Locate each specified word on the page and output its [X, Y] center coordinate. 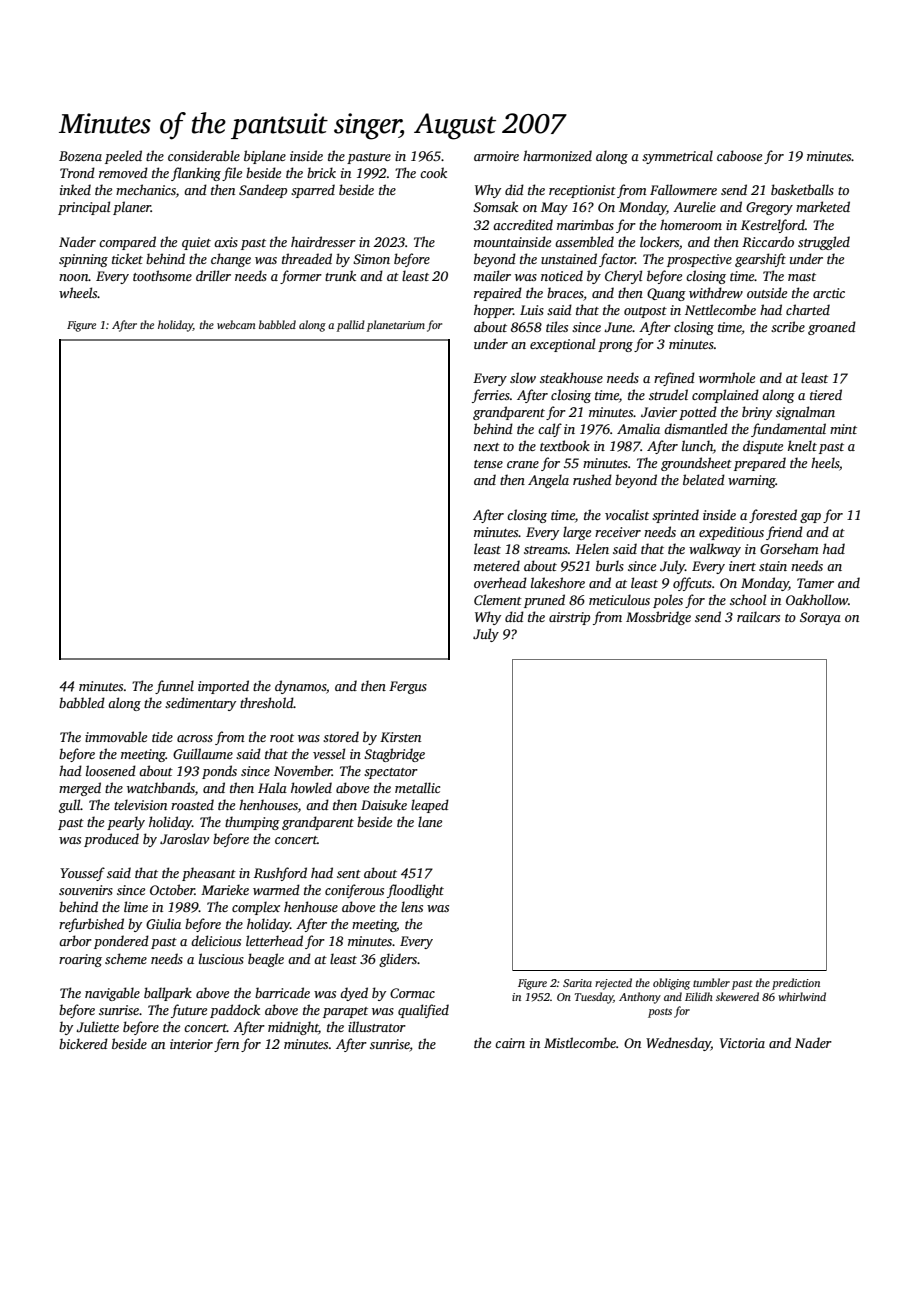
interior [191, 1044]
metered [497, 565]
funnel [174, 687]
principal [84, 208]
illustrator [377, 1026]
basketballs [802, 189]
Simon [371, 259]
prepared [760, 464]
